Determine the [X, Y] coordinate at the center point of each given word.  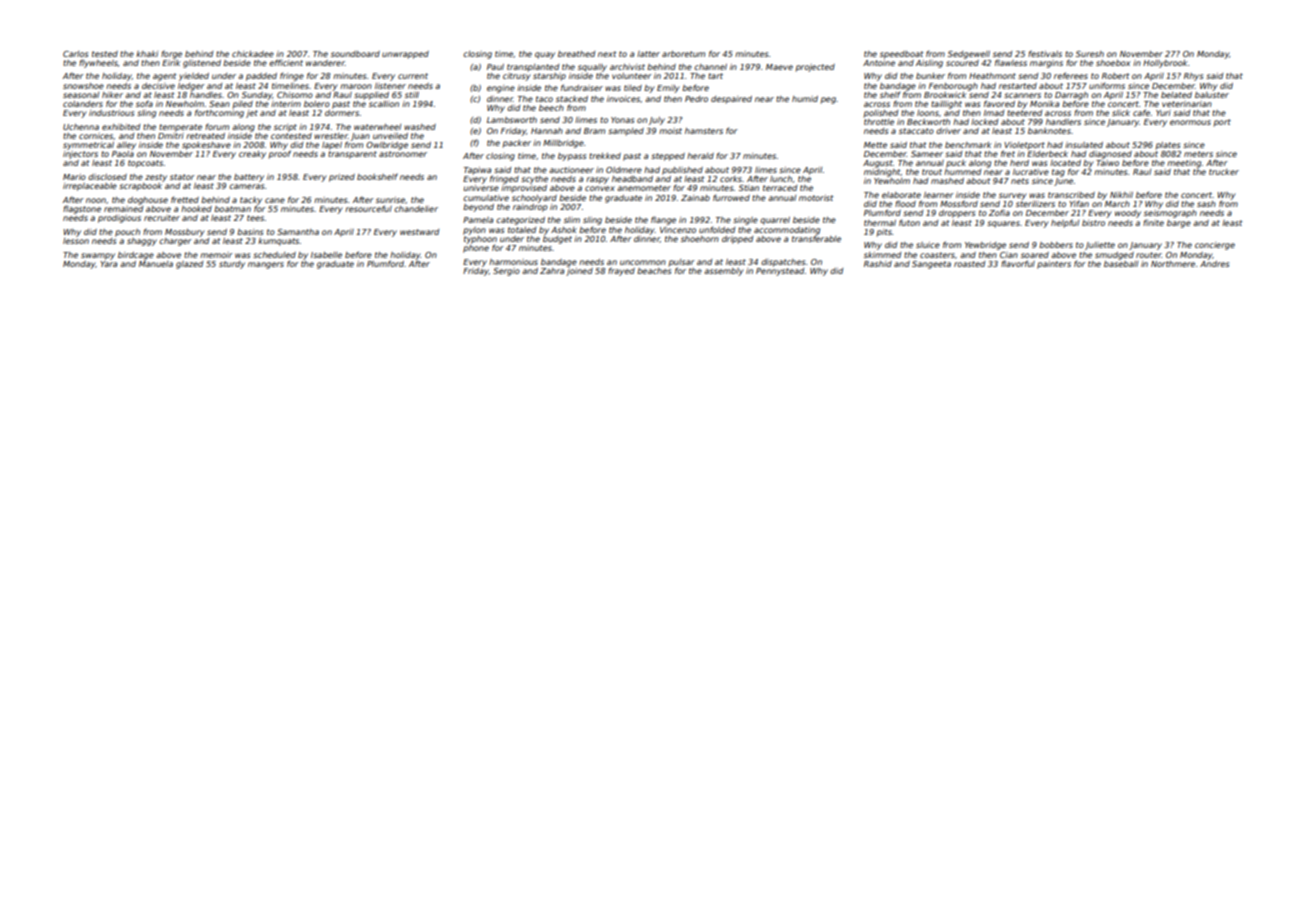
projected [815, 68]
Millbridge [563, 144]
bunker [930, 76]
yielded [194, 77]
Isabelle [326, 255]
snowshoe [83, 86]
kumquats [278, 242]
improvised [524, 189]
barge [1179, 224]
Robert [1116, 76]
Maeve [779, 67]
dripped [737, 240]
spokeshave [206, 146]
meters [1198, 154]
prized [342, 178]
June [1063, 182]
